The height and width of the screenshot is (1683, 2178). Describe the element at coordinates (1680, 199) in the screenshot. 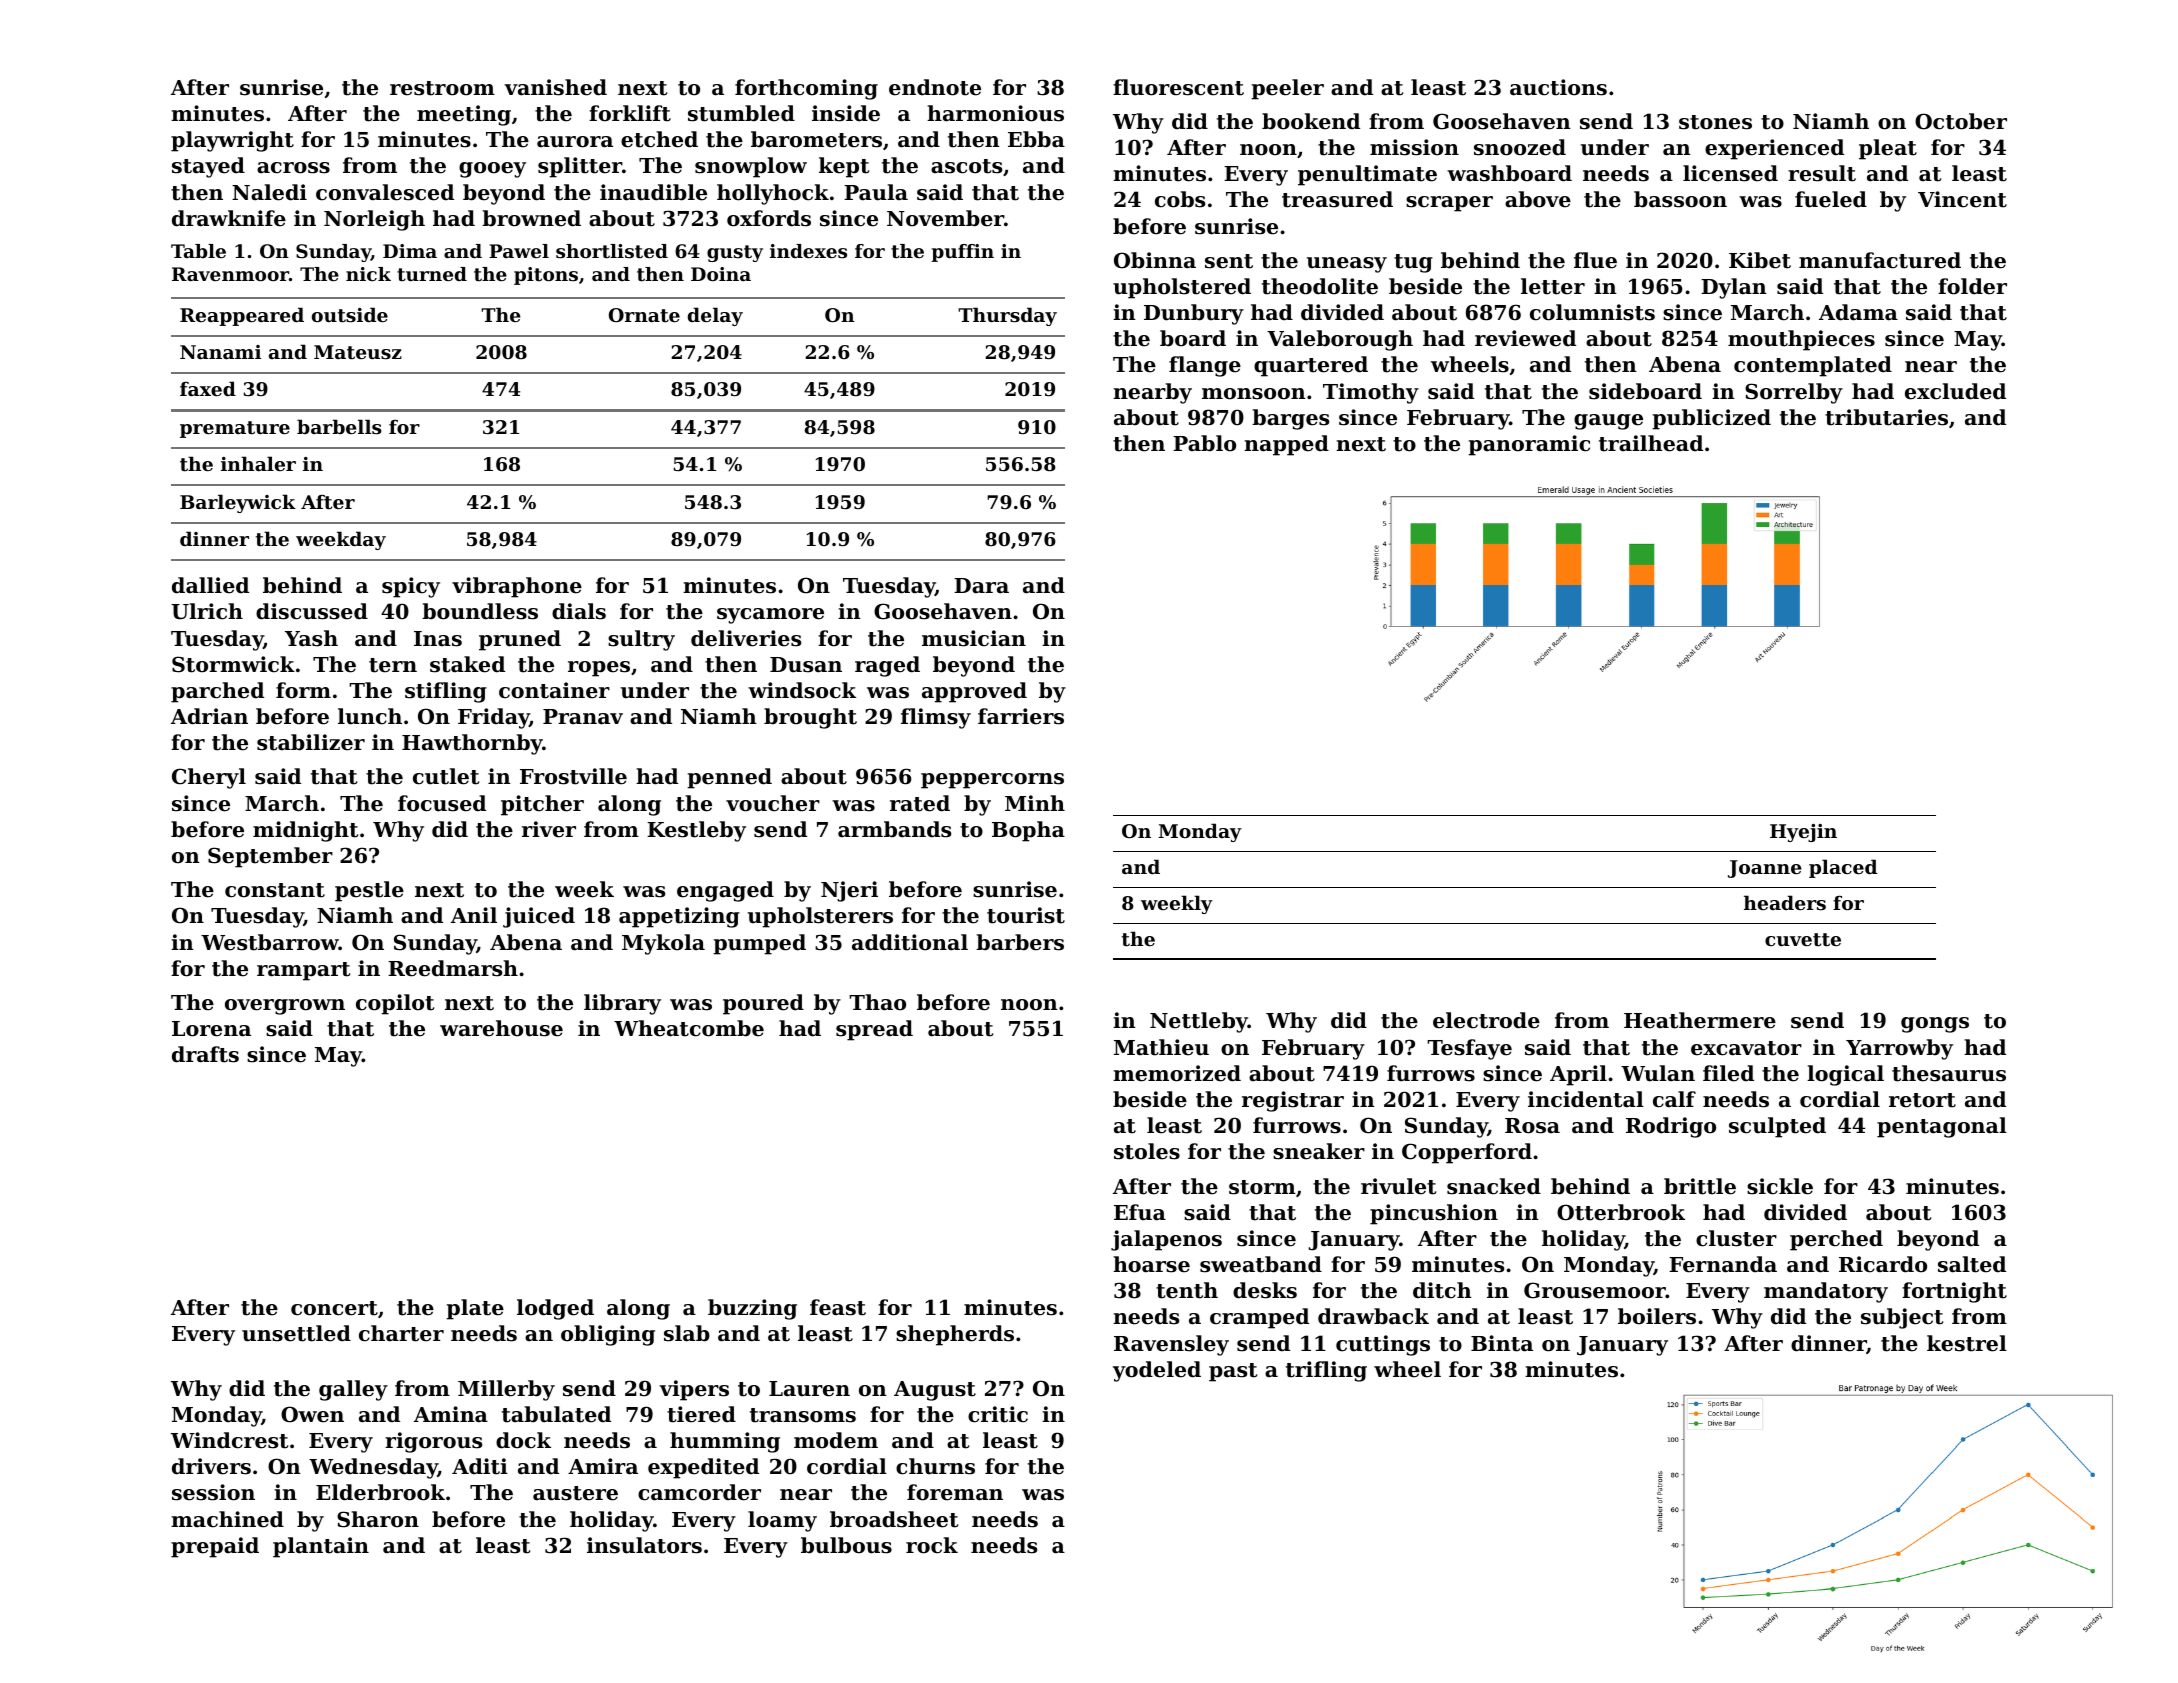

I see `bassoon` at that location.
